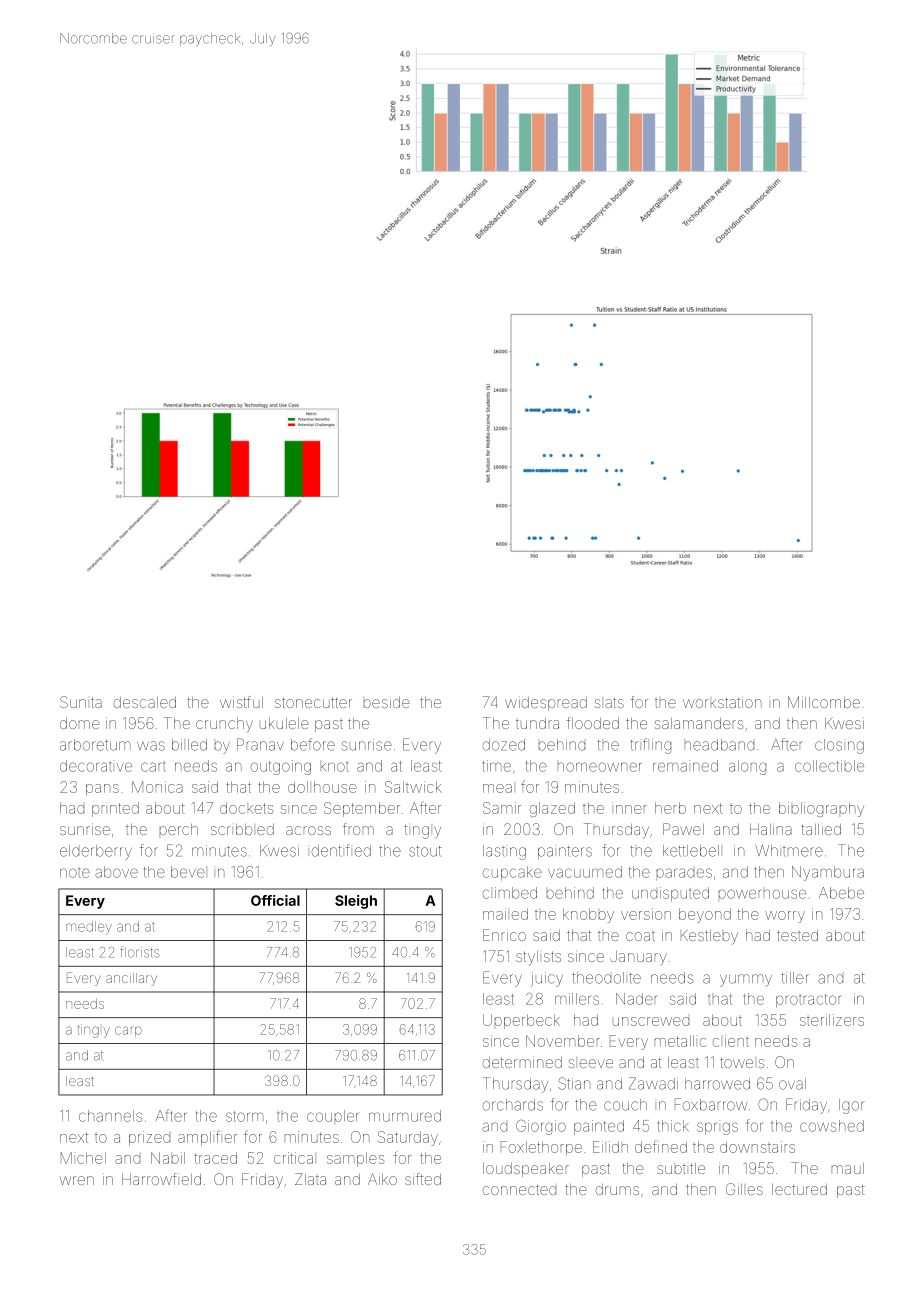  What do you see at coordinates (852, 1106) in the screenshot?
I see `Igor` at bounding box center [852, 1106].
